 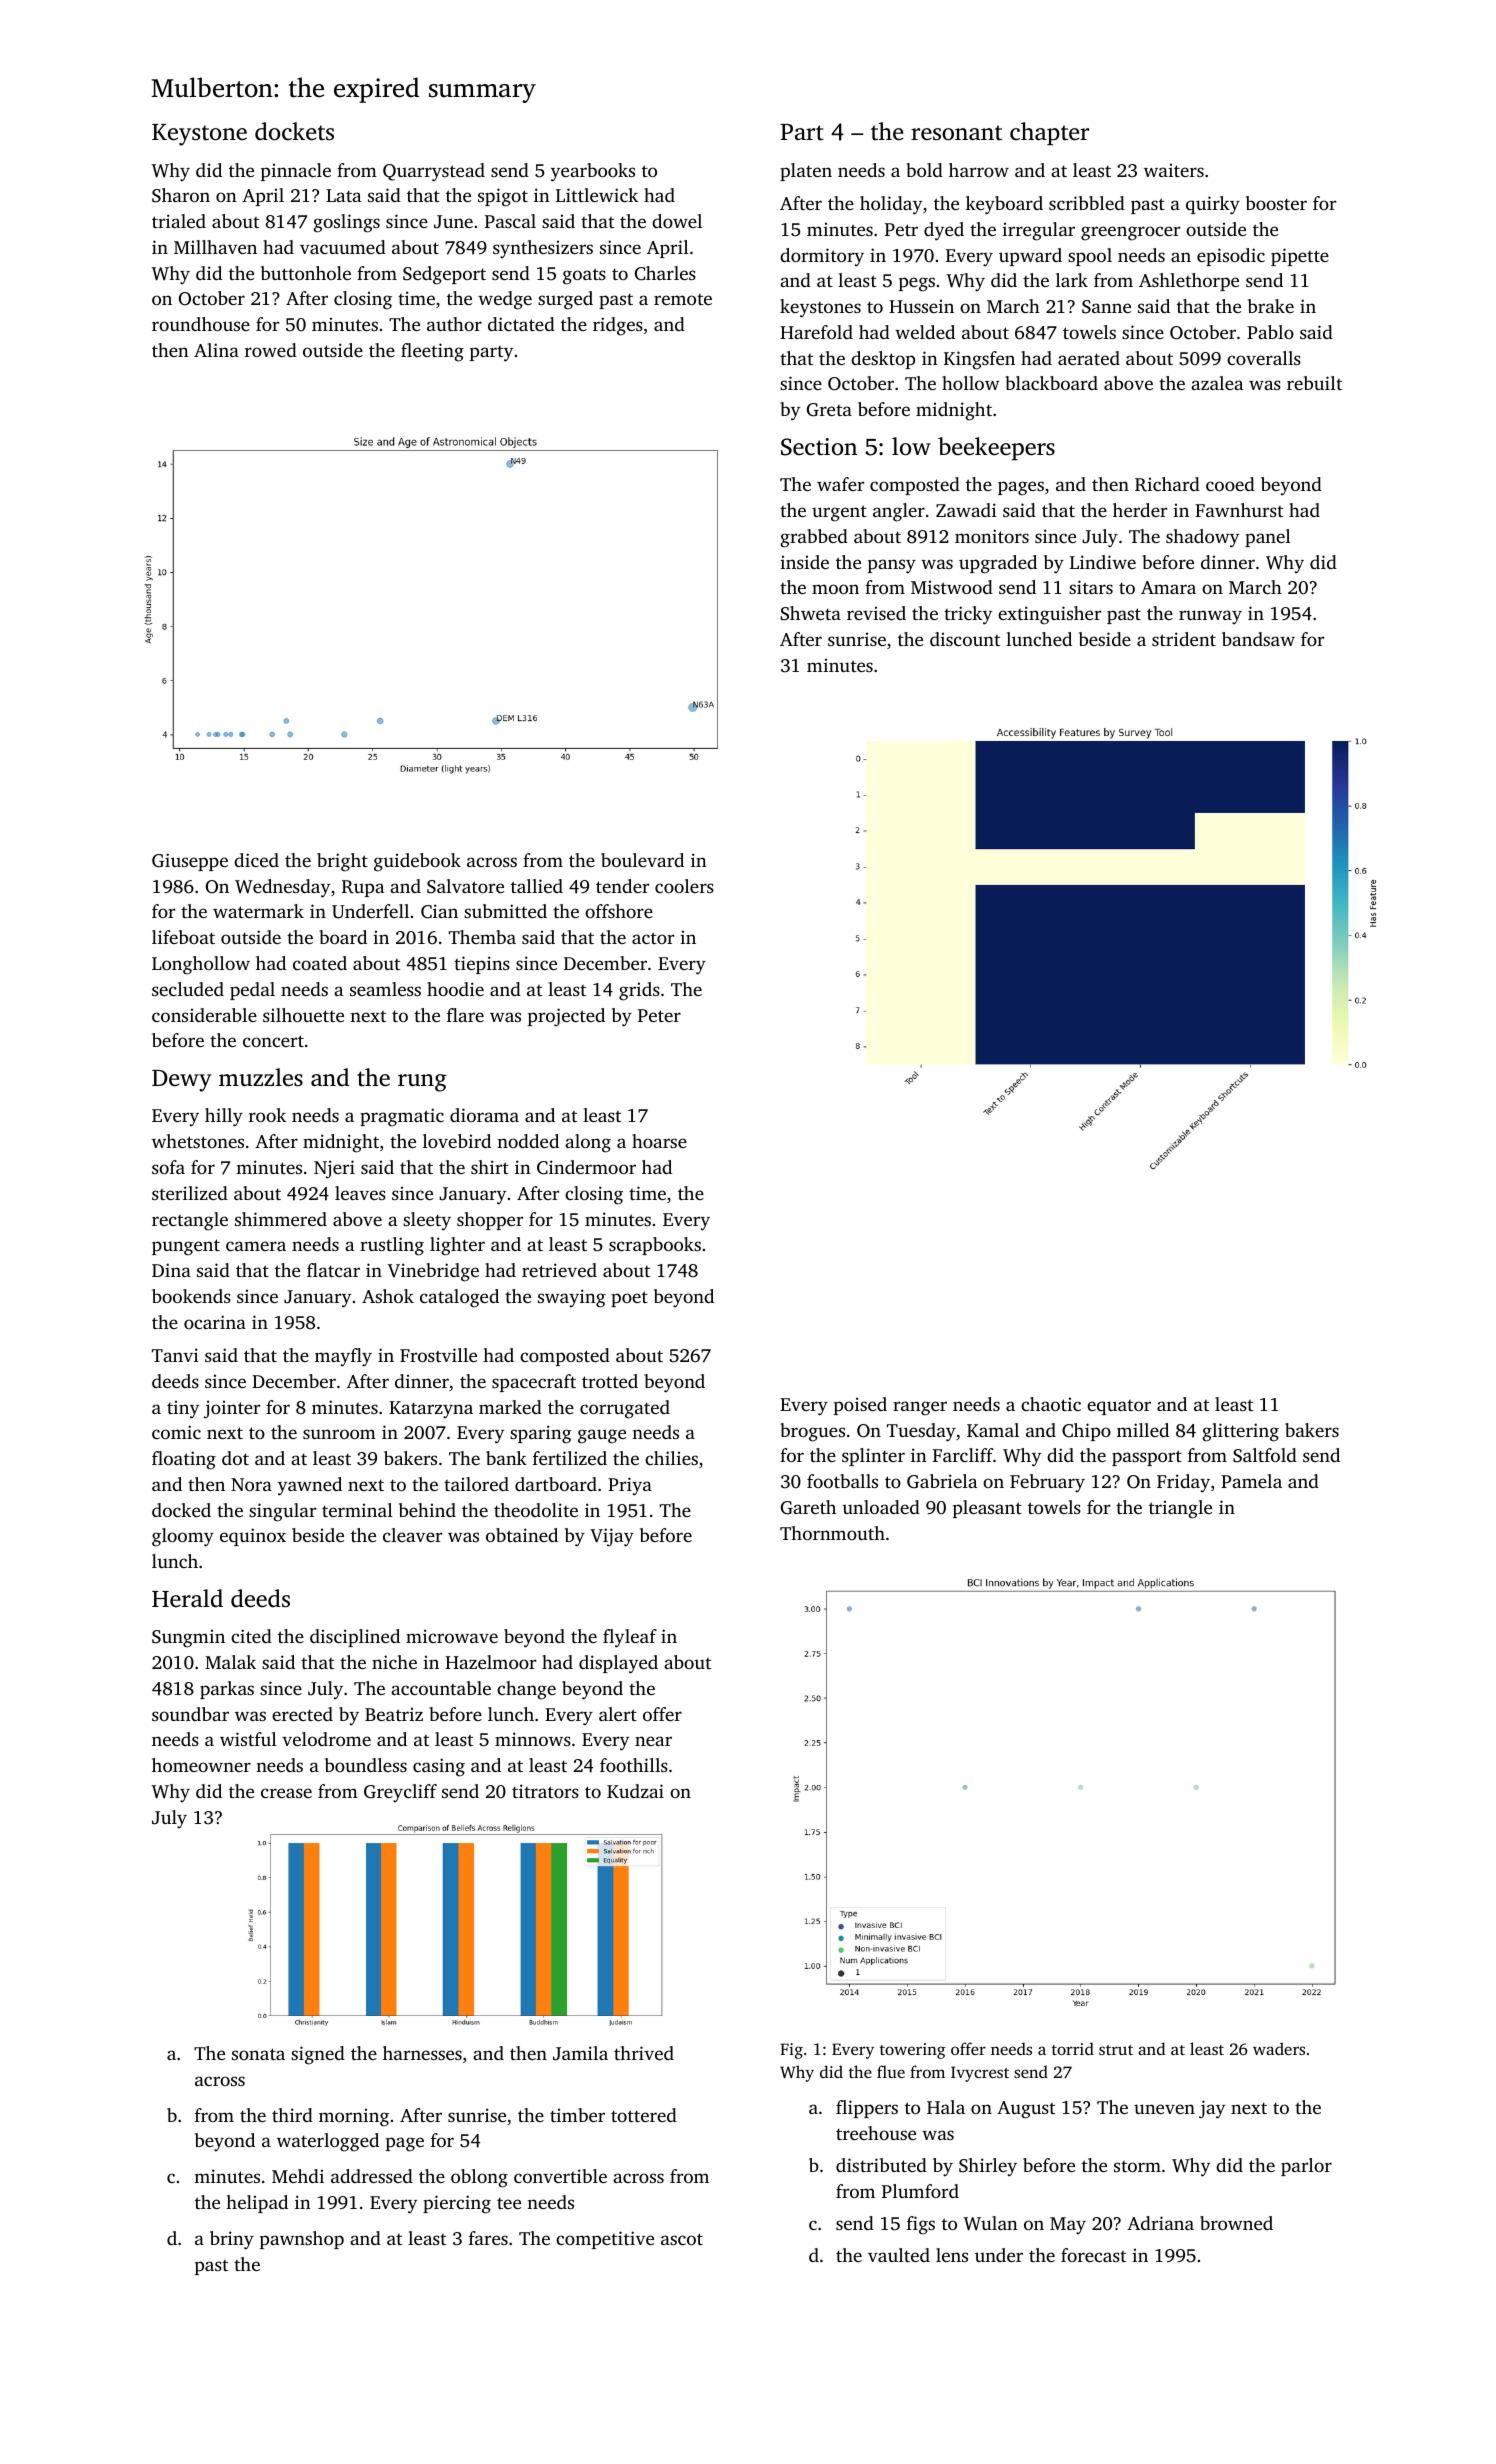 I want to click on uneven, so click(x=1164, y=2109).
